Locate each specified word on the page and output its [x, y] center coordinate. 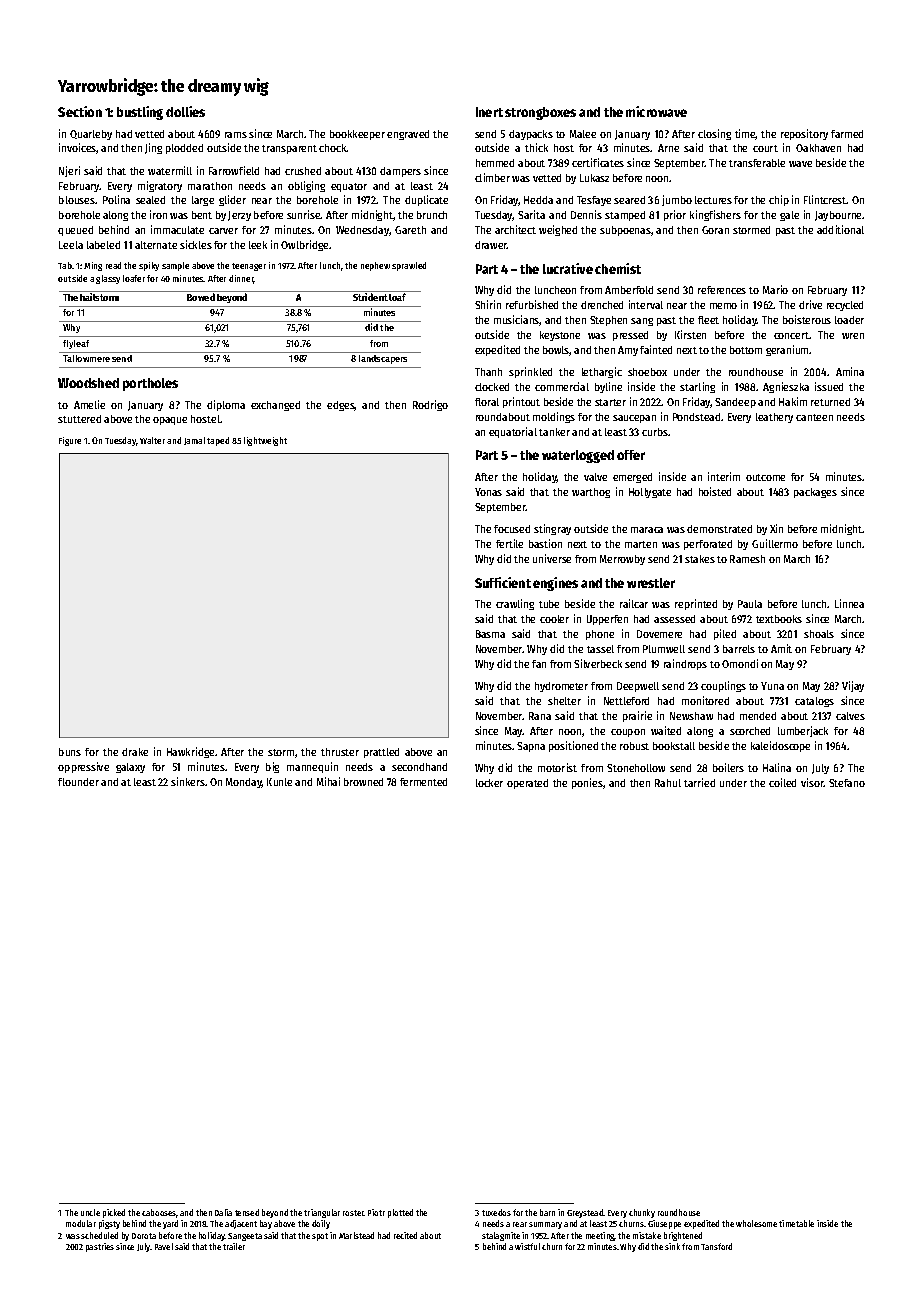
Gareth [410, 230]
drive [810, 304]
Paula [750, 604]
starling [697, 387]
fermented [423, 782]
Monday [244, 783]
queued [75, 231]
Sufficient [503, 582]
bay [266, 1224]
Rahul [668, 783]
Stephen [608, 321]
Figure [70, 441]
